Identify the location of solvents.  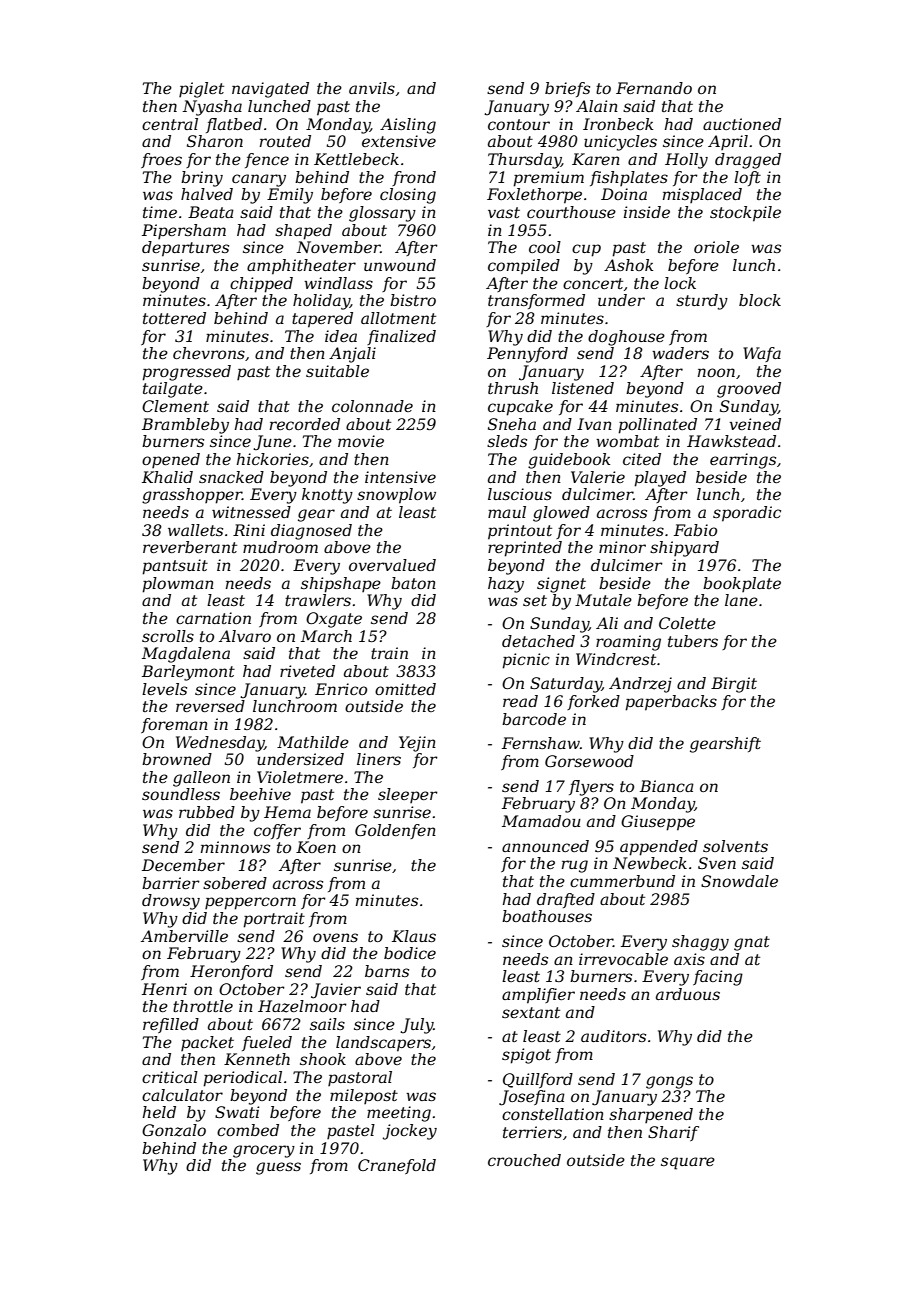
(735, 846).
